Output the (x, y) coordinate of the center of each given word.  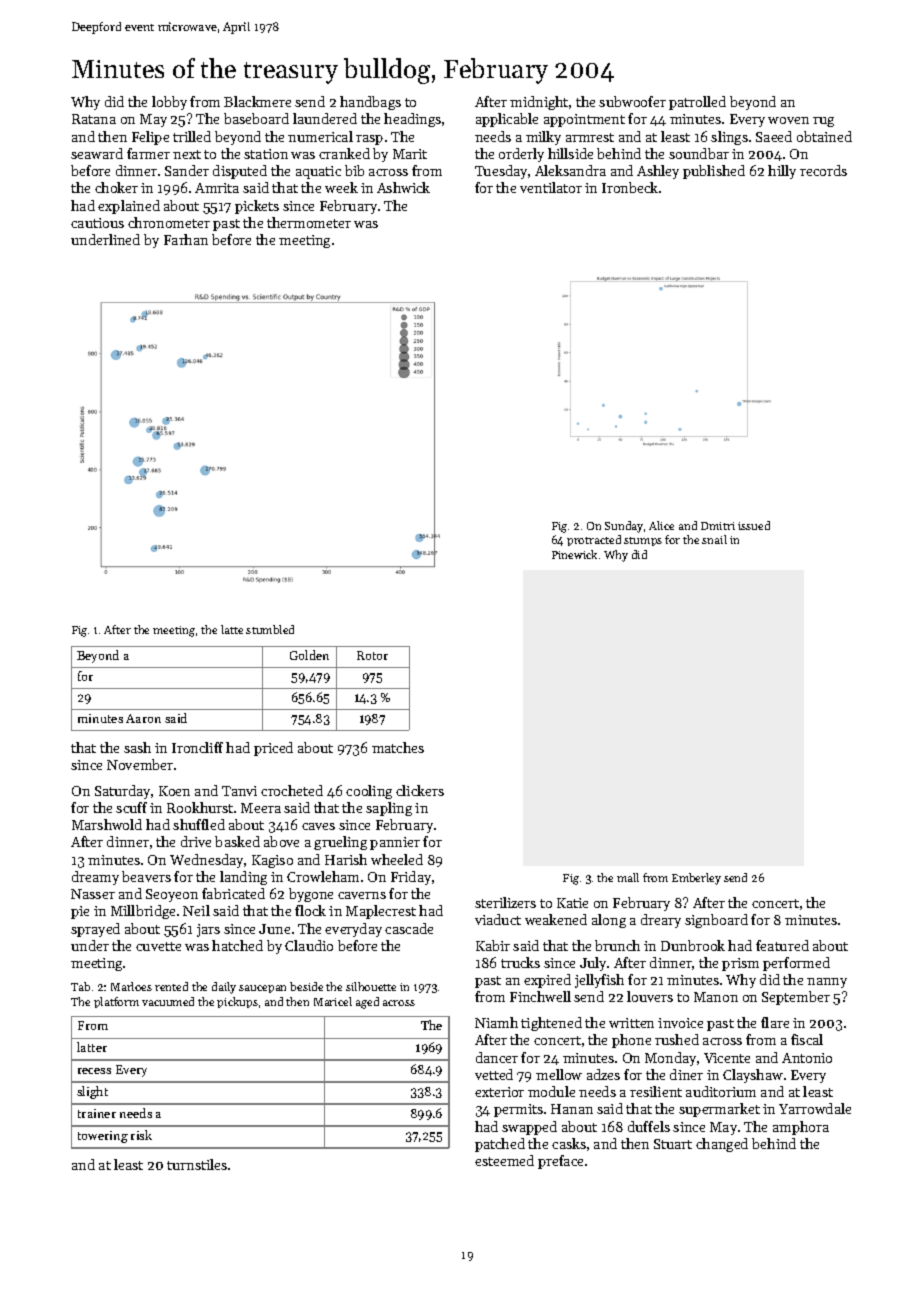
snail (714, 539)
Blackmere (257, 101)
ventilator (551, 187)
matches (398, 747)
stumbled (270, 629)
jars (208, 930)
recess (94, 1071)
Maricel (333, 1001)
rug (823, 122)
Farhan (186, 239)
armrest (590, 137)
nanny (827, 983)
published (714, 172)
